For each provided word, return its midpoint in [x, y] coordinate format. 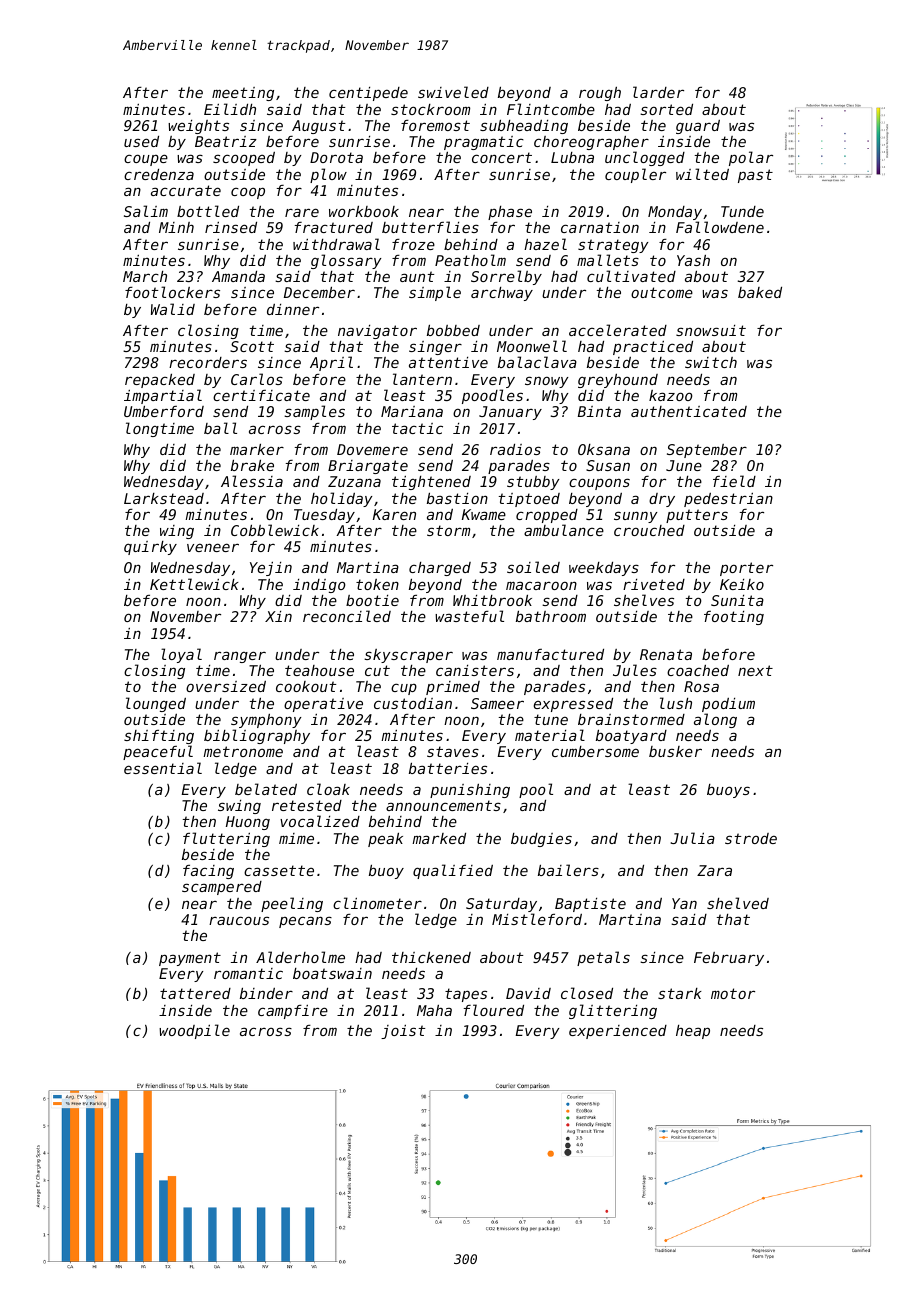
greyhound [618, 381]
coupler [635, 175]
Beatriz [226, 141]
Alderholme [300, 957]
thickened [431, 957]
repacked [160, 381]
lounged [156, 704]
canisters [475, 670]
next [755, 670]
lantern [422, 379]
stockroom [430, 109]
